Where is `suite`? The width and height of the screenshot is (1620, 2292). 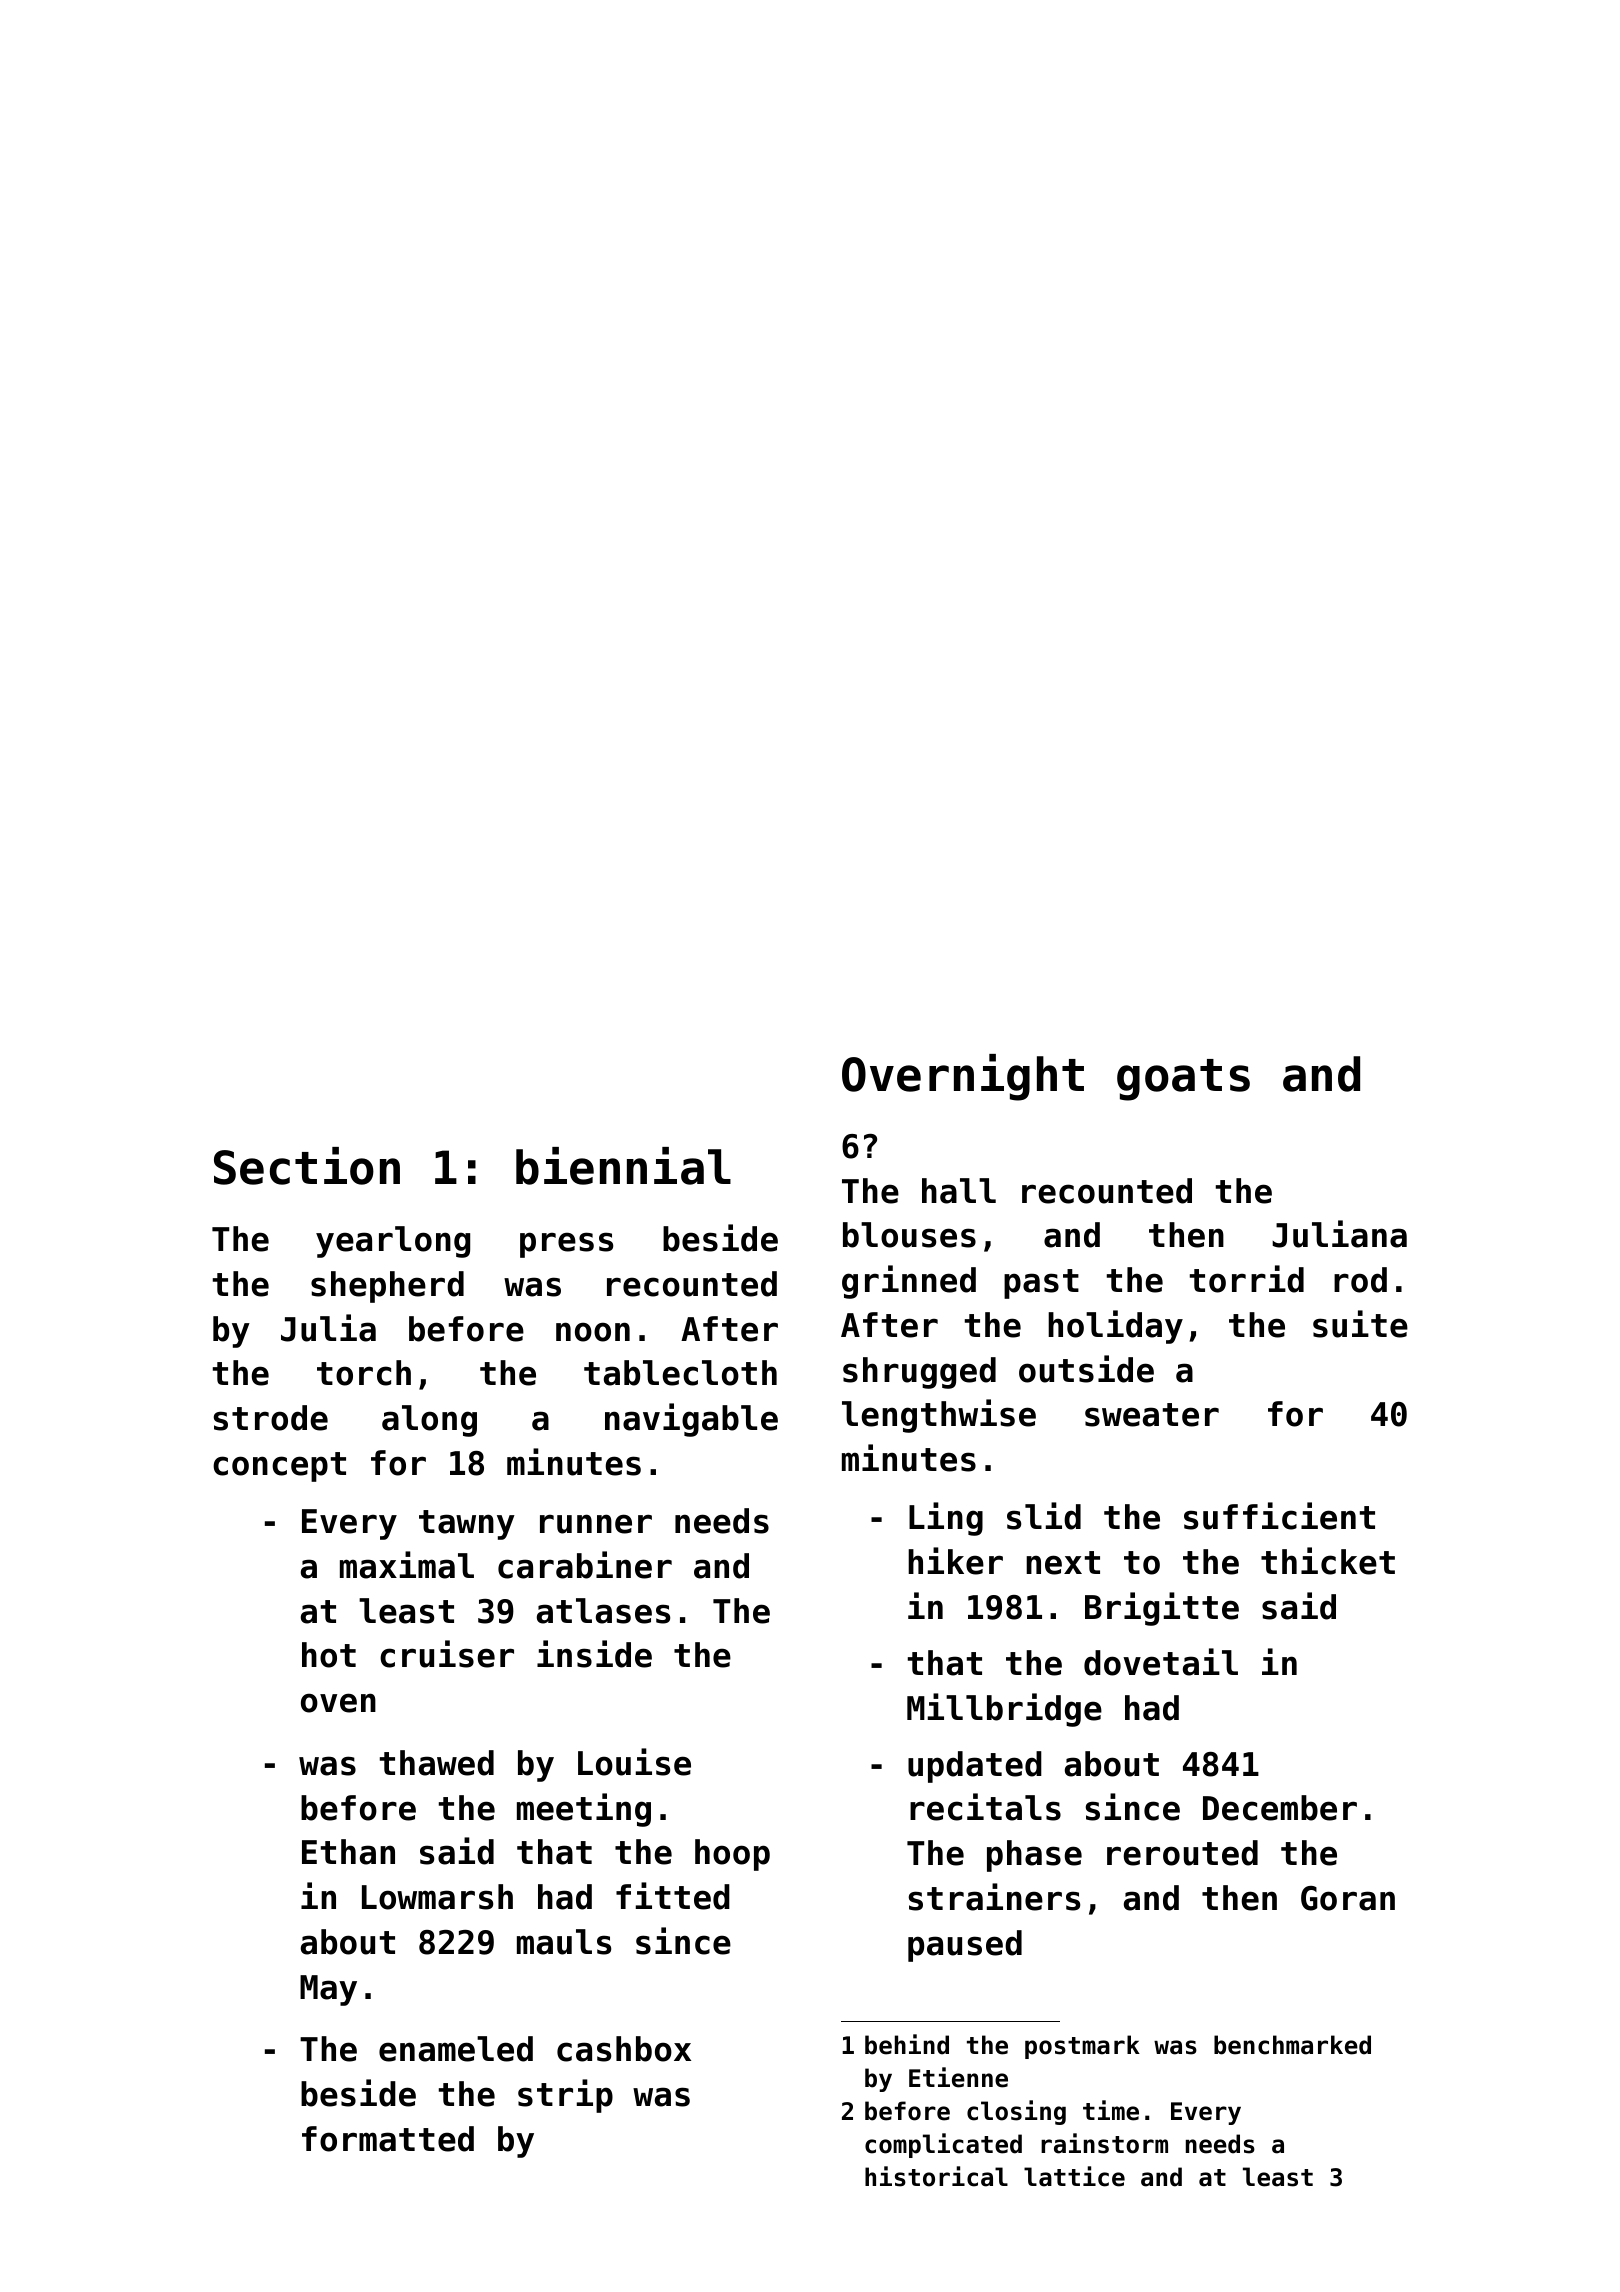
suite is located at coordinates (1360, 1324).
